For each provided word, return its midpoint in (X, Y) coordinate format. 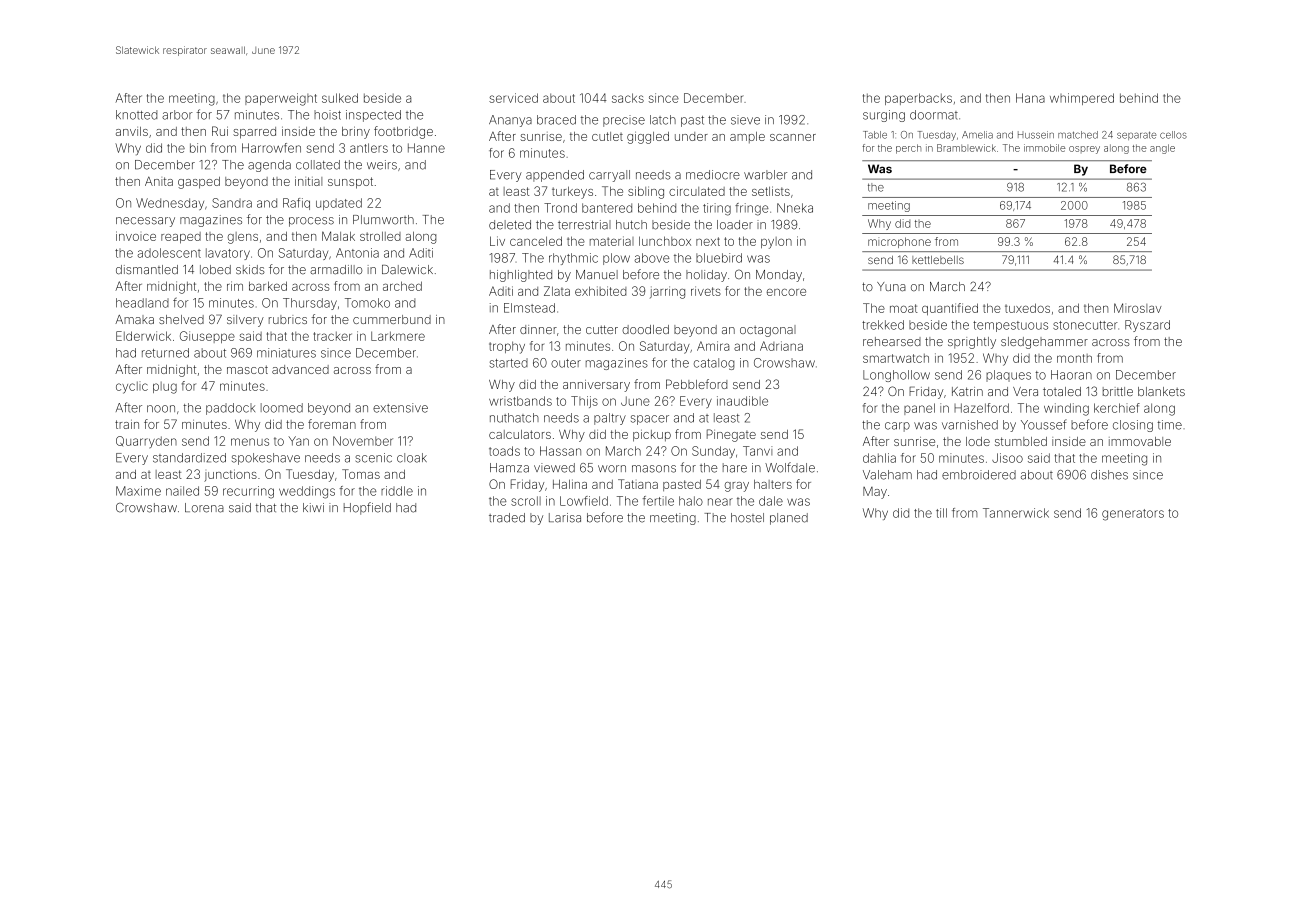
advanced (300, 369)
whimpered (1082, 99)
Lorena (204, 508)
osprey (1084, 150)
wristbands (520, 401)
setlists (771, 191)
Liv (497, 241)
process (311, 222)
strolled (380, 236)
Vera (1025, 391)
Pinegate (731, 435)
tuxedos (1027, 308)
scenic (373, 458)
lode (978, 441)
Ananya (510, 121)
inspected (373, 116)
